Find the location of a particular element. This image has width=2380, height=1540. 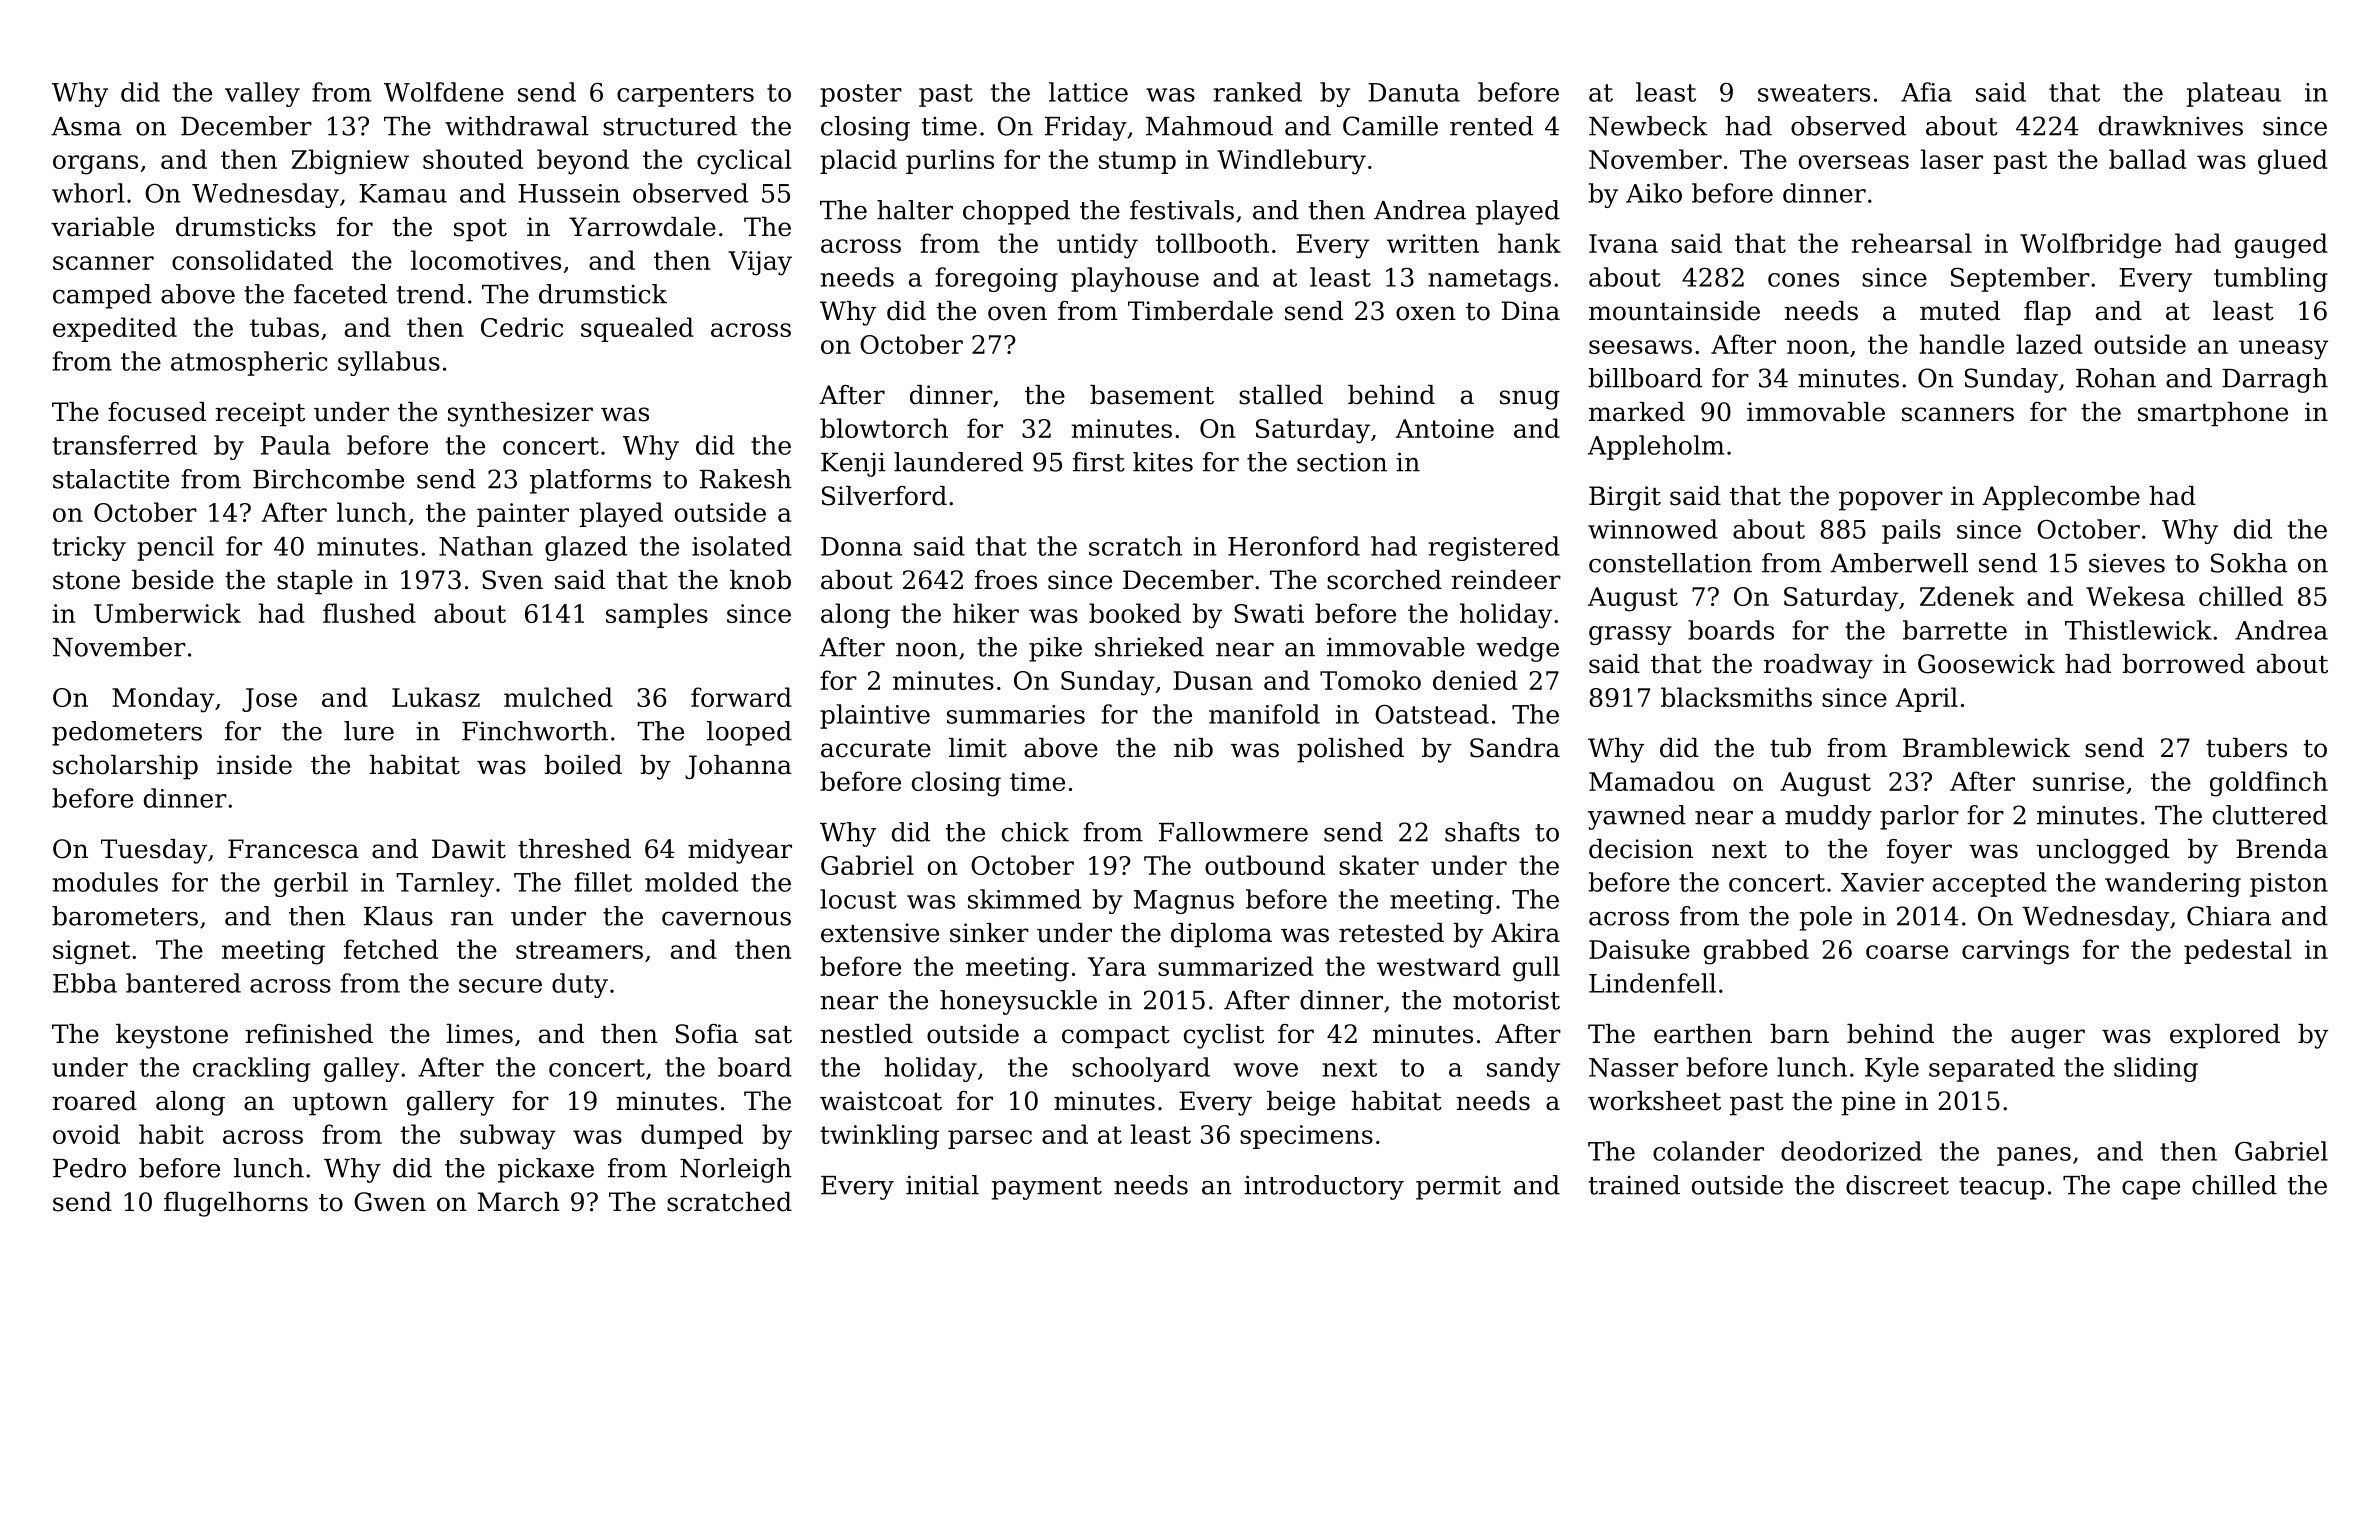

Jose is located at coordinates (269, 700).
